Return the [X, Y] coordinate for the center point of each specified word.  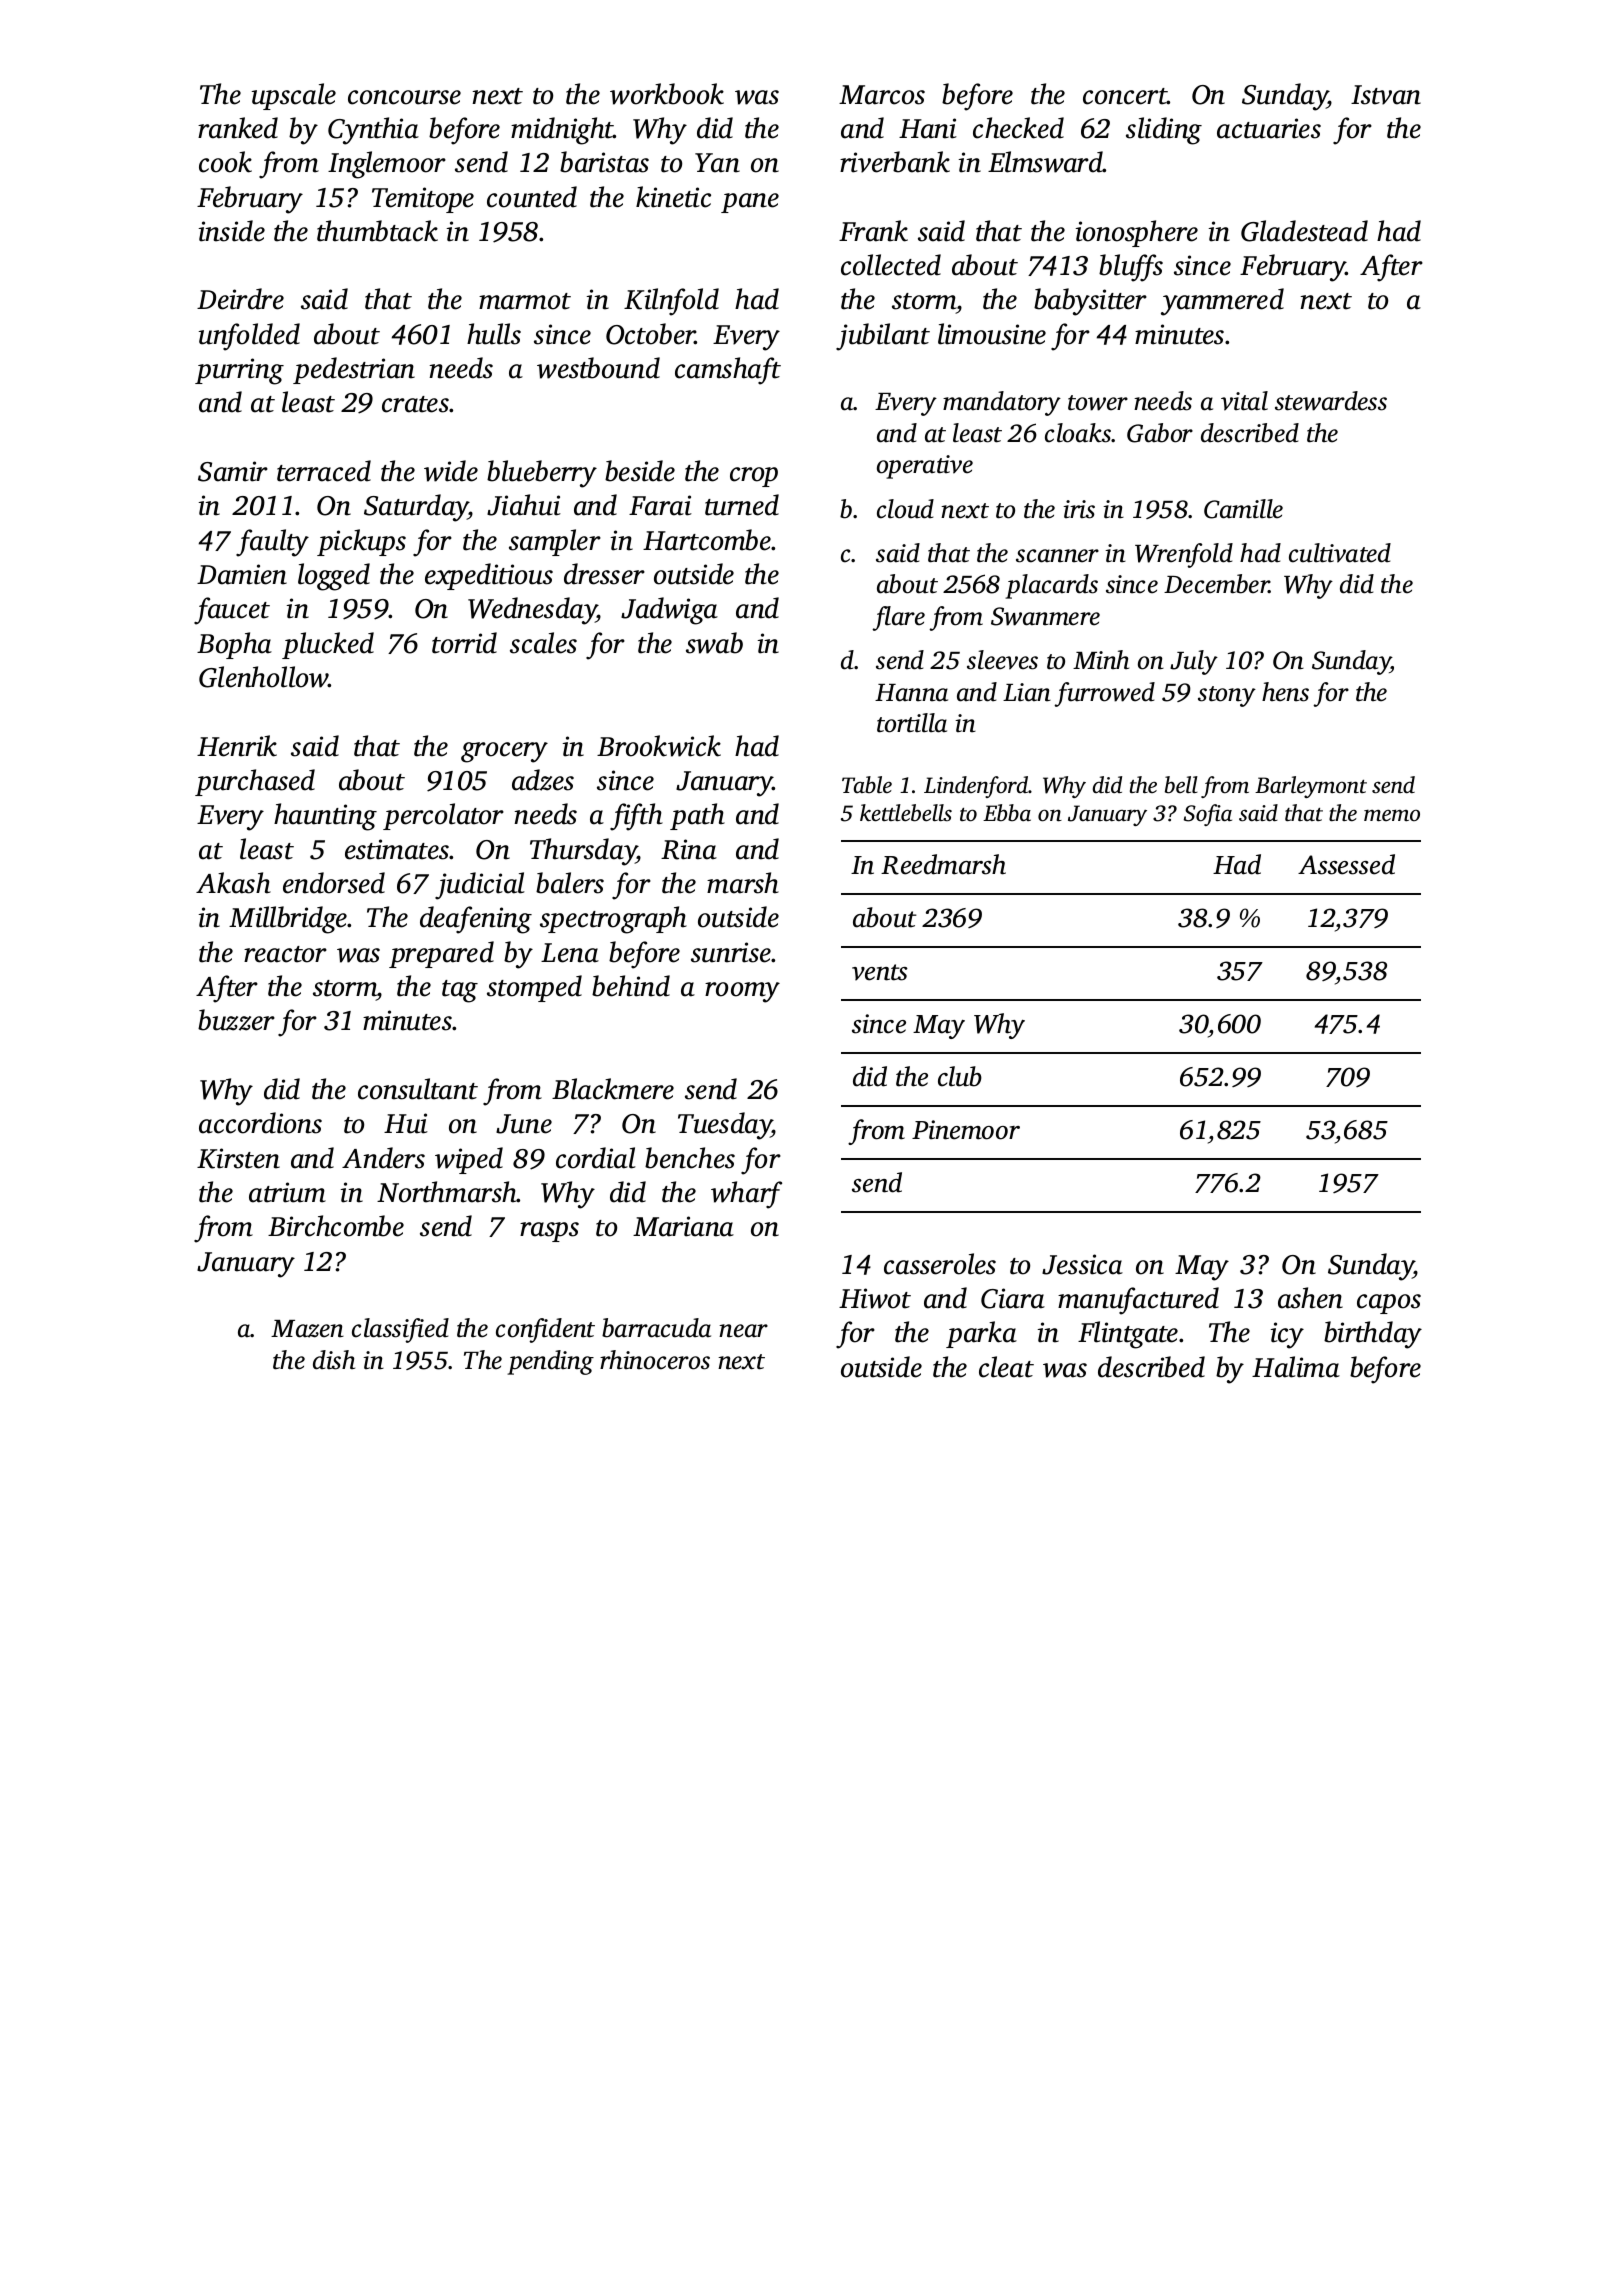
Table [867, 784]
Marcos [882, 95]
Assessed [1346, 864]
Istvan [1386, 95]
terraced [324, 471]
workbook [667, 94]
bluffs [1131, 268]
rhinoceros [655, 1360]
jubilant [883, 337]
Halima [1296, 1367]
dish [334, 1360]
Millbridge [288, 920]
